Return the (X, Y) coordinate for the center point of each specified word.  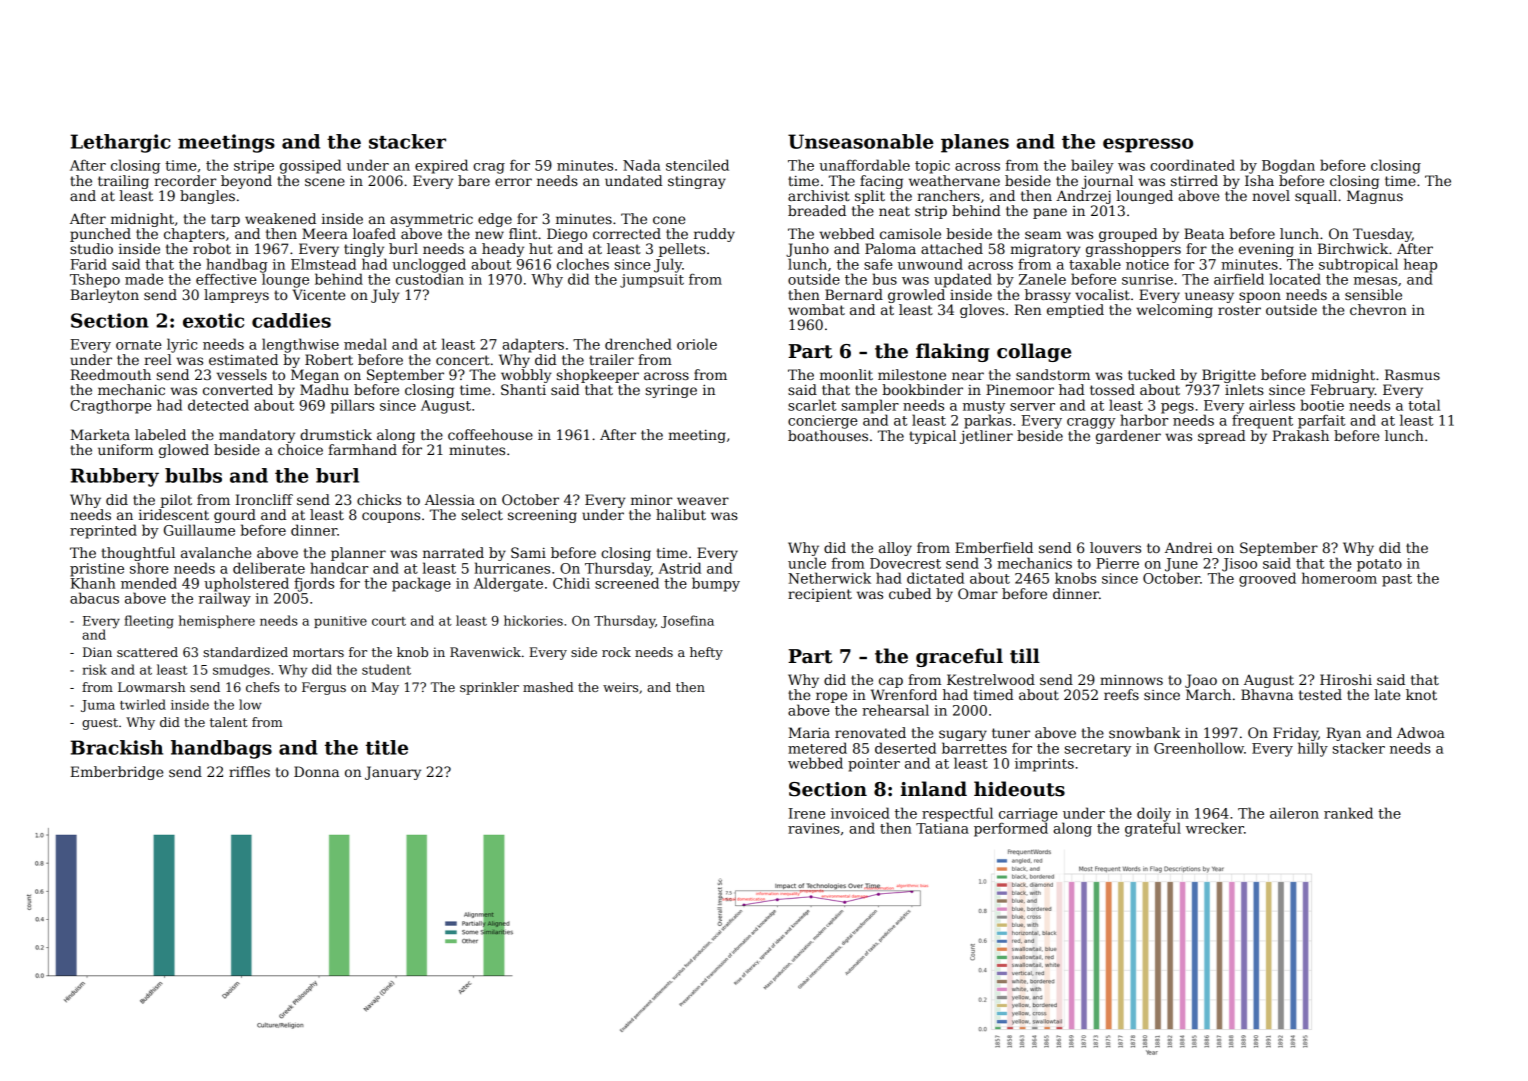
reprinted (103, 531)
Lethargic (120, 143)
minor (651, 499)
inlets (1244, 389)
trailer (611, 359)
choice (300, 449)
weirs (620, 687)
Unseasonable (861, 141)
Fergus (324, 688)
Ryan (1343, 734)
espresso (1148, 145)
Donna (316, 771)
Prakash (1300, 435)
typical (932, 437)
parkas (988, 421)
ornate (139, 345)
